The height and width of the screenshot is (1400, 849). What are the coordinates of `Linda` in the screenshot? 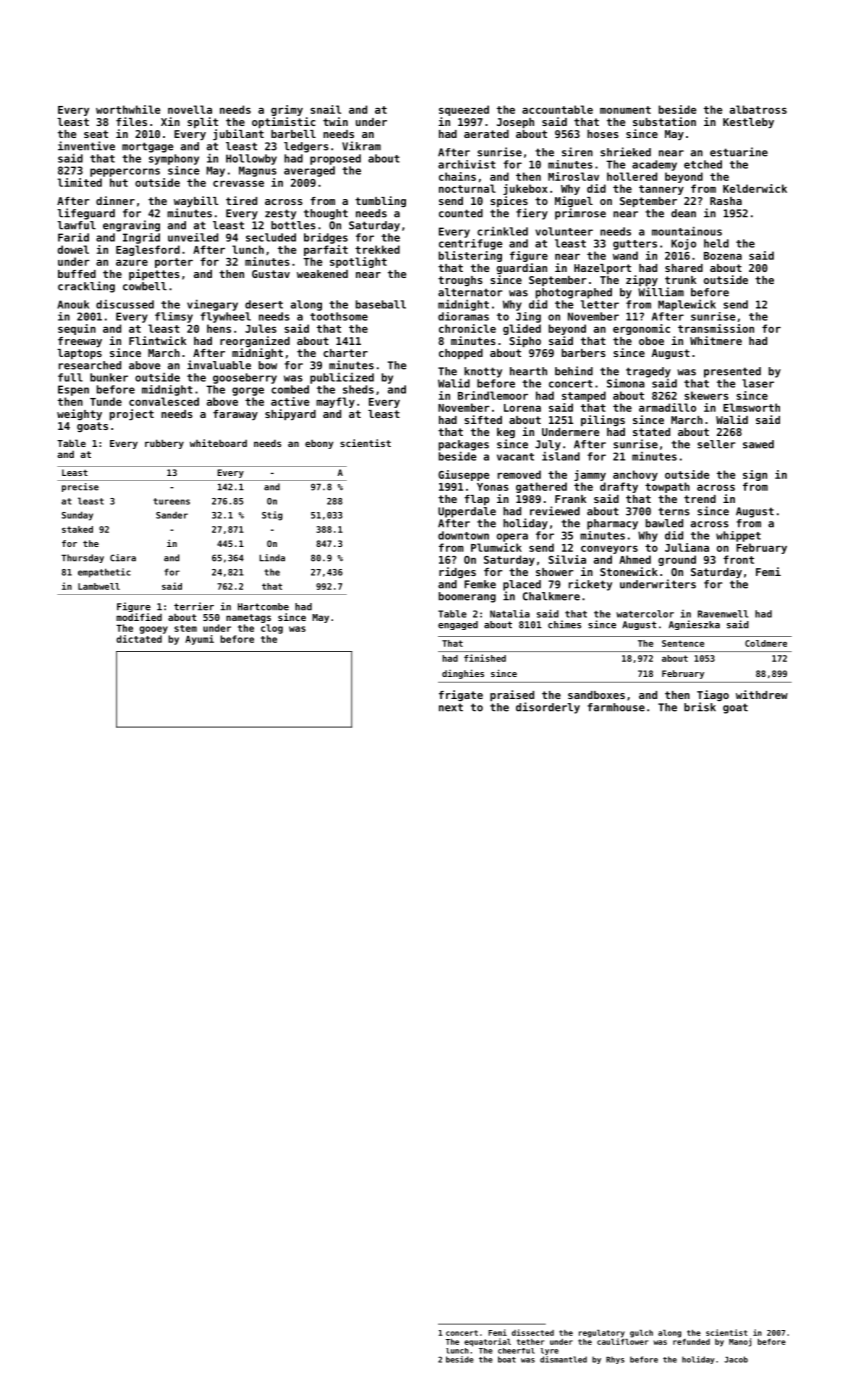 It's located at (272, 558).
